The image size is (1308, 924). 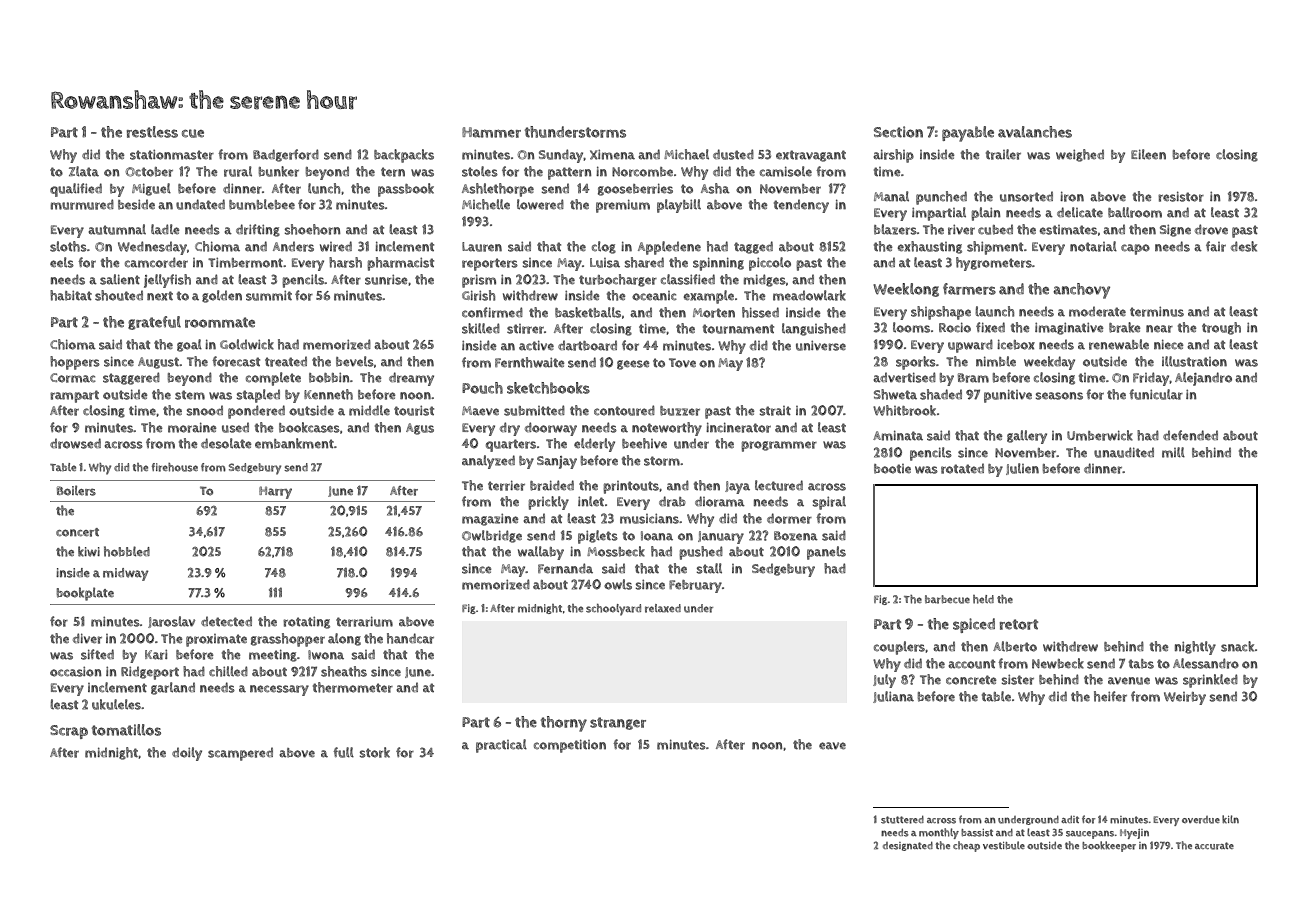 I want to click on bobbin, so click(x=329, y=378).
